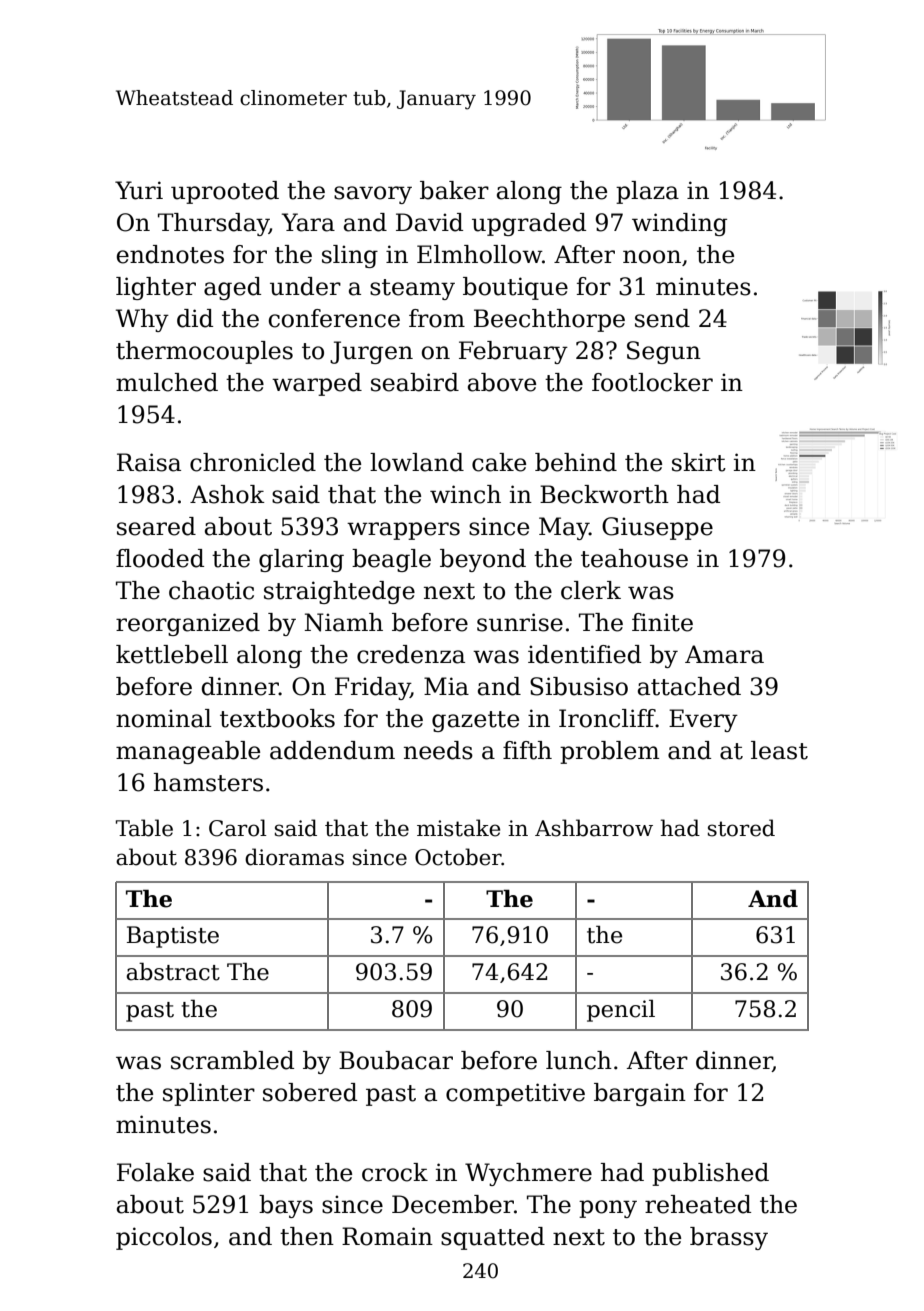  Describe the element at coordinates (710, 1174) in the screenshot. I see `published` at that location.
